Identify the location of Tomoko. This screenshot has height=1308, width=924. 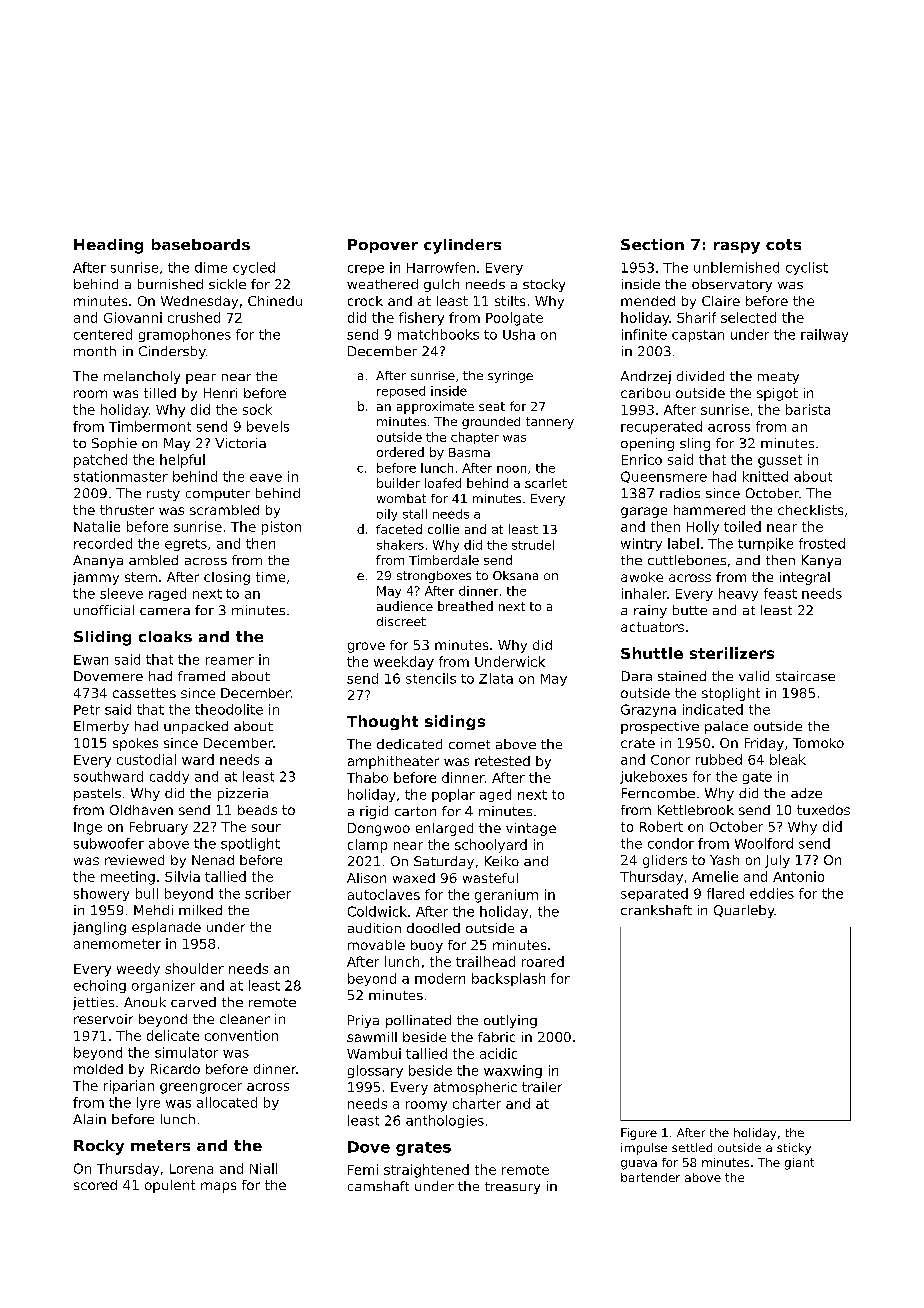
(818, 743).
